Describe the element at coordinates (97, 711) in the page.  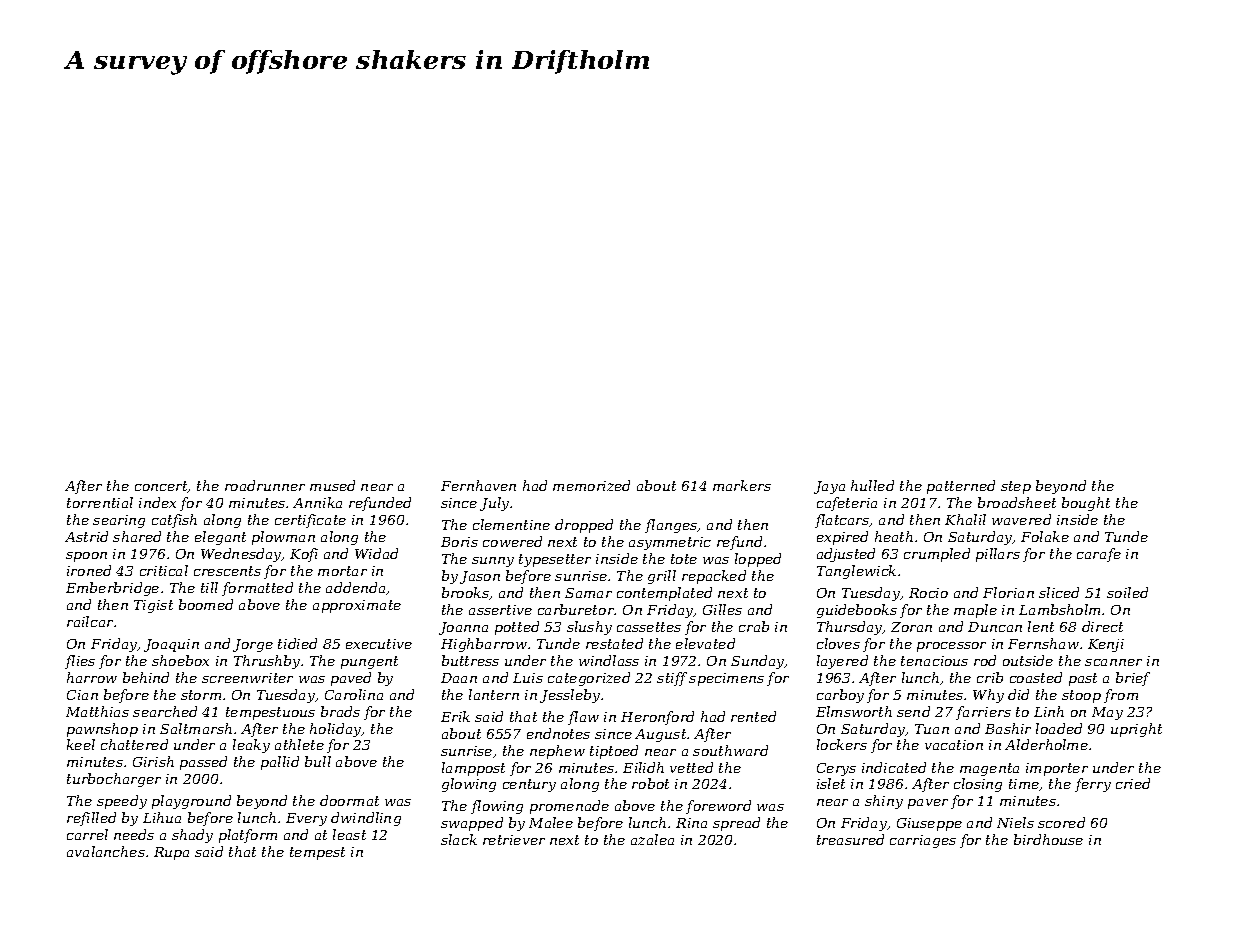
I see `Matthias` at that location.
